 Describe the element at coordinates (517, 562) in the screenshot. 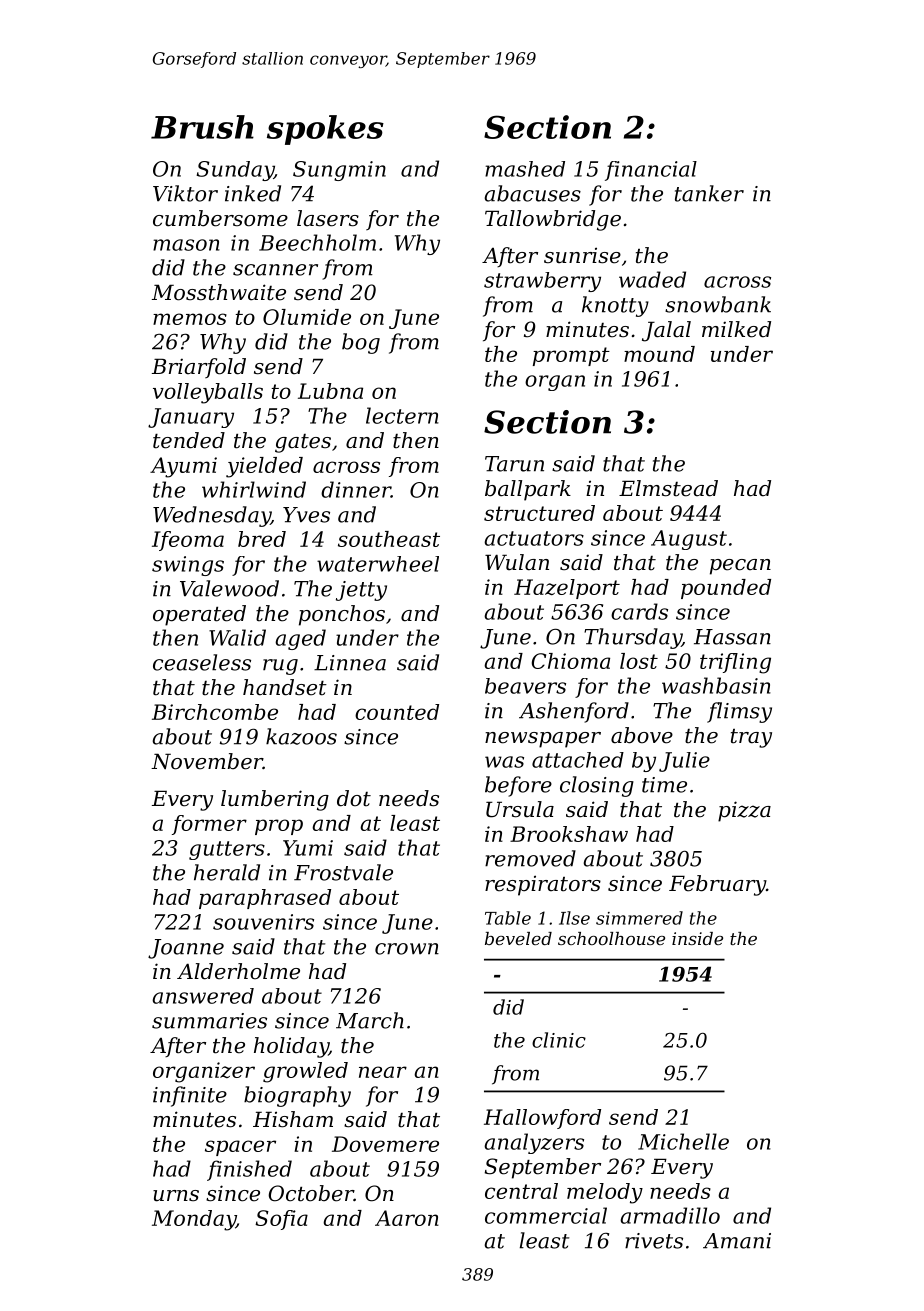

I see `Wulan` at that location.
